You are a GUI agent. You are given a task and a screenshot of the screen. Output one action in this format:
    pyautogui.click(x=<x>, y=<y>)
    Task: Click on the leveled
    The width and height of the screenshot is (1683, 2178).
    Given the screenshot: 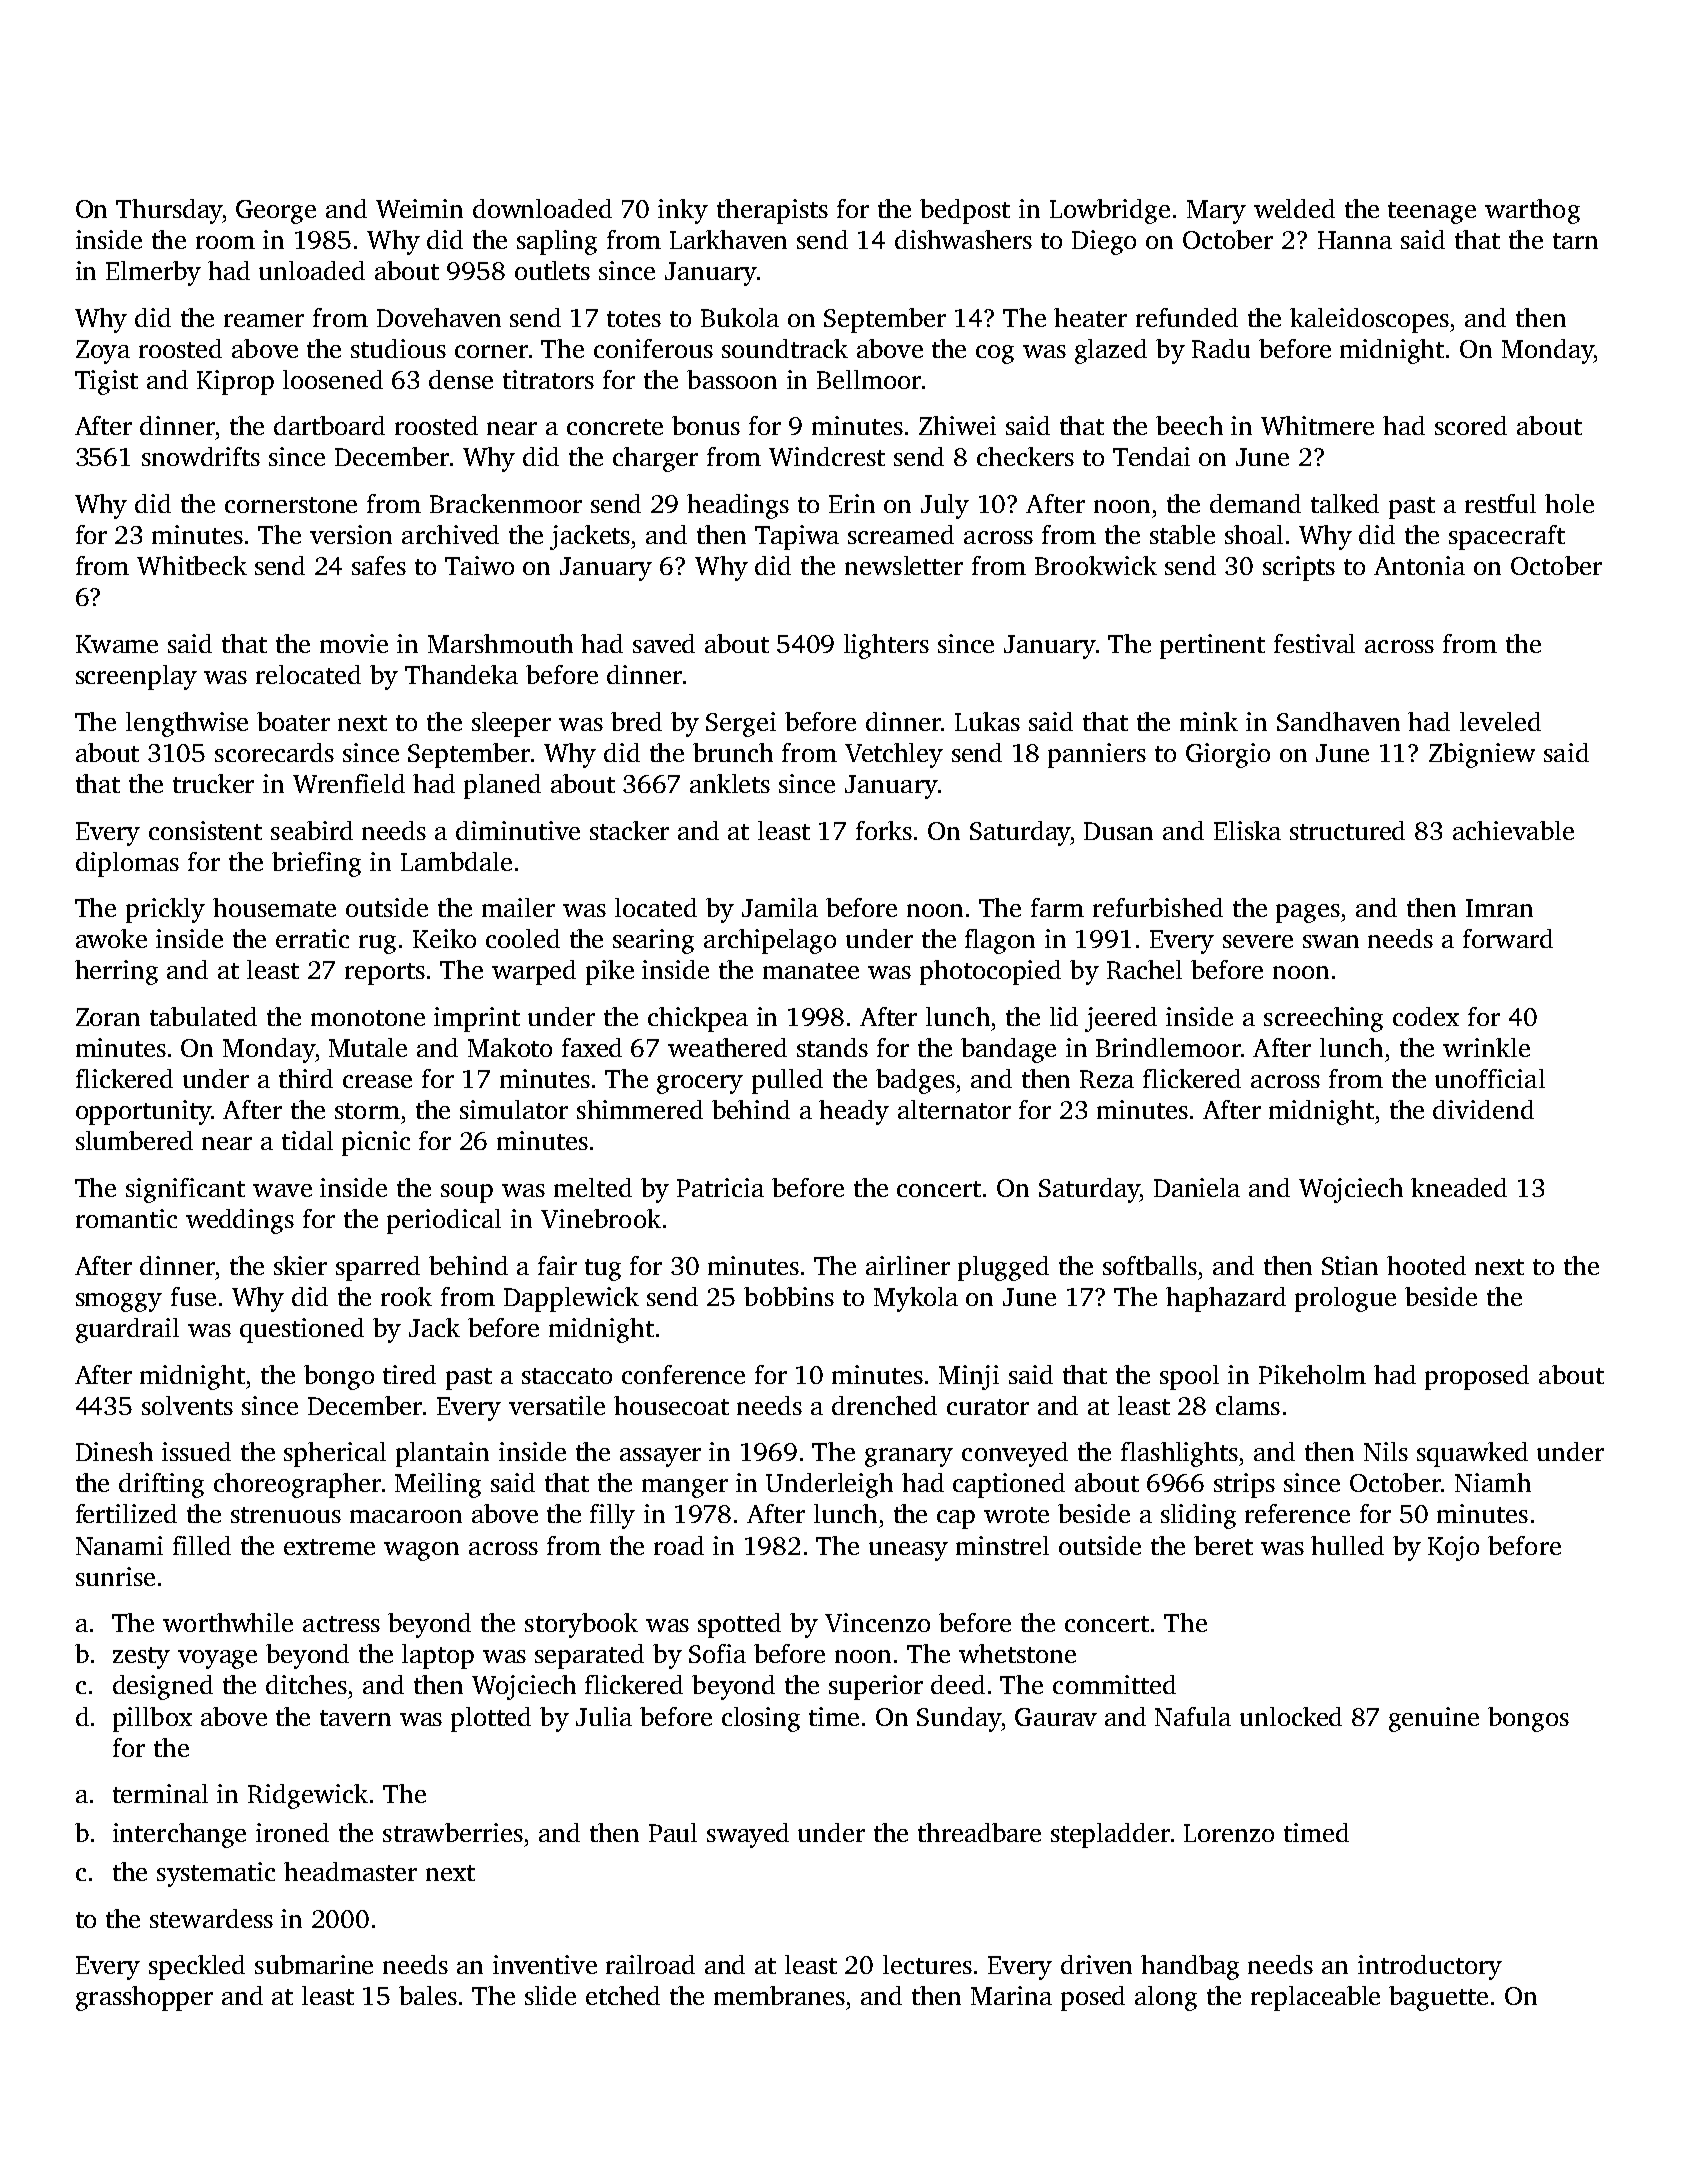 What is the action you would take?
    pyautogui.click(x=1500, y=721)
